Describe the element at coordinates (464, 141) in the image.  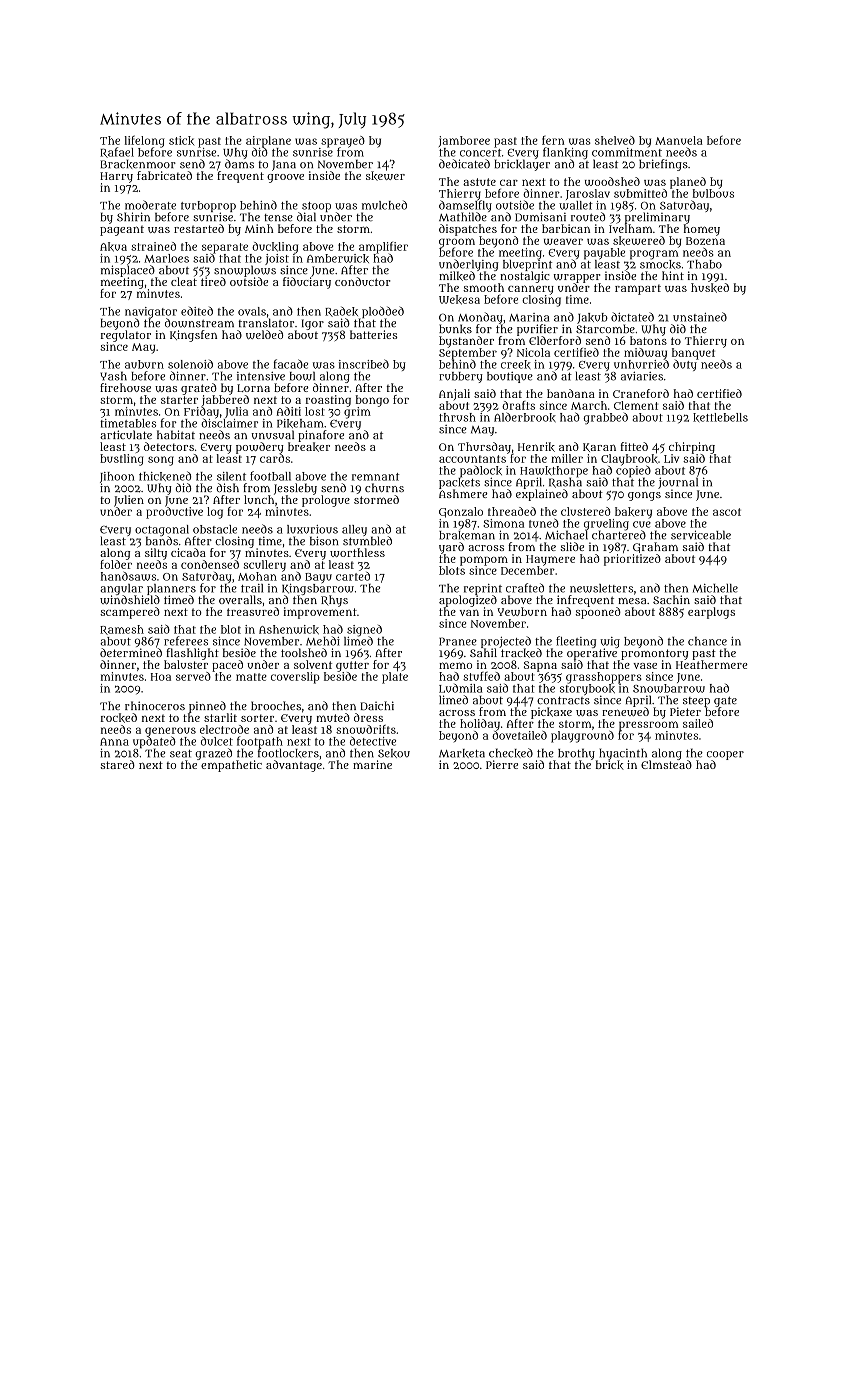
I see `jamboree` at that location.
